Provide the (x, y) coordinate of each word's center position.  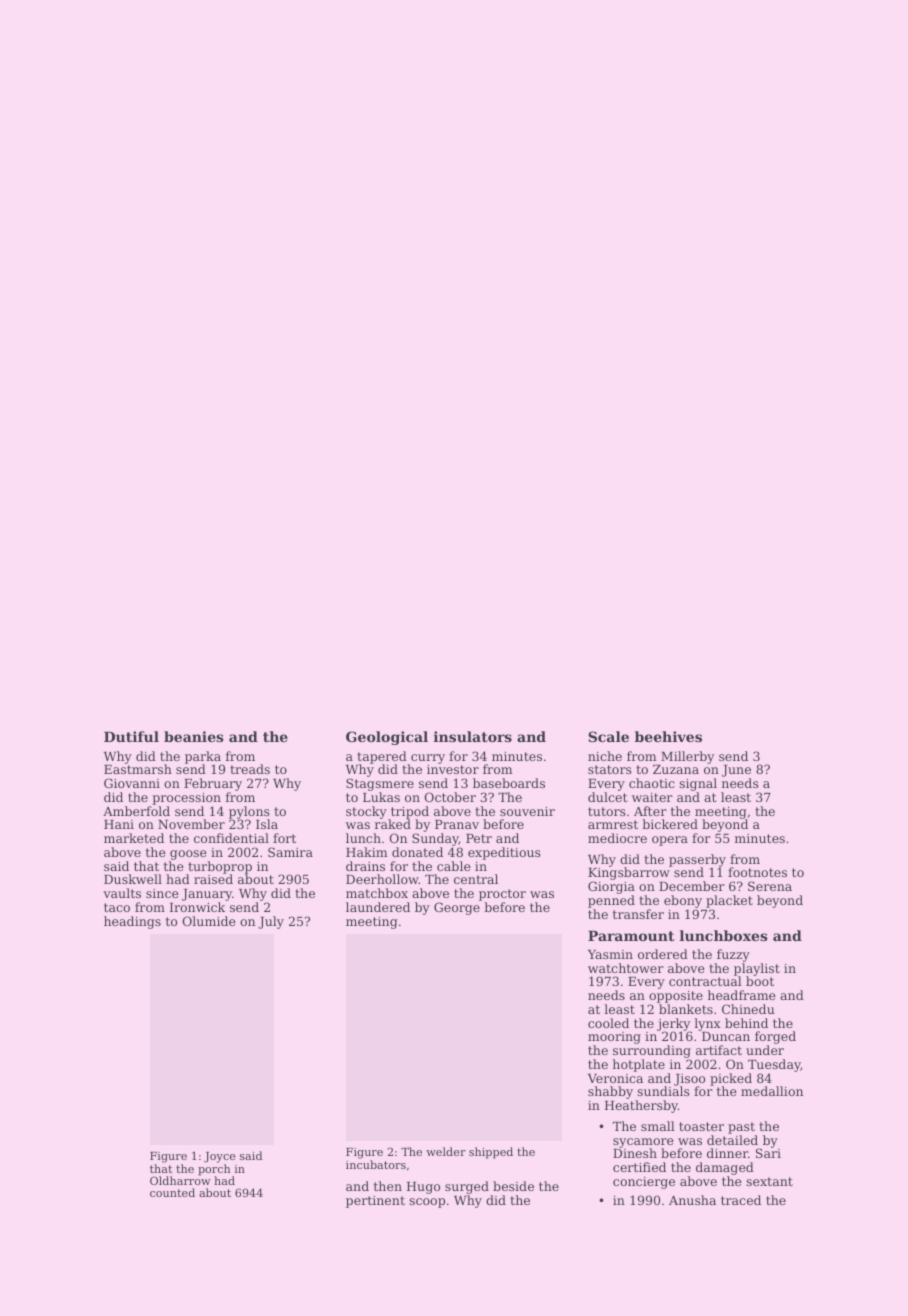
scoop (427, 1203)
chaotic (652, 783)
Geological (387, 738)
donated (417, 852)
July (271, 922)
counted (172, 1192)
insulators (473, 736)
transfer (638, 914)
